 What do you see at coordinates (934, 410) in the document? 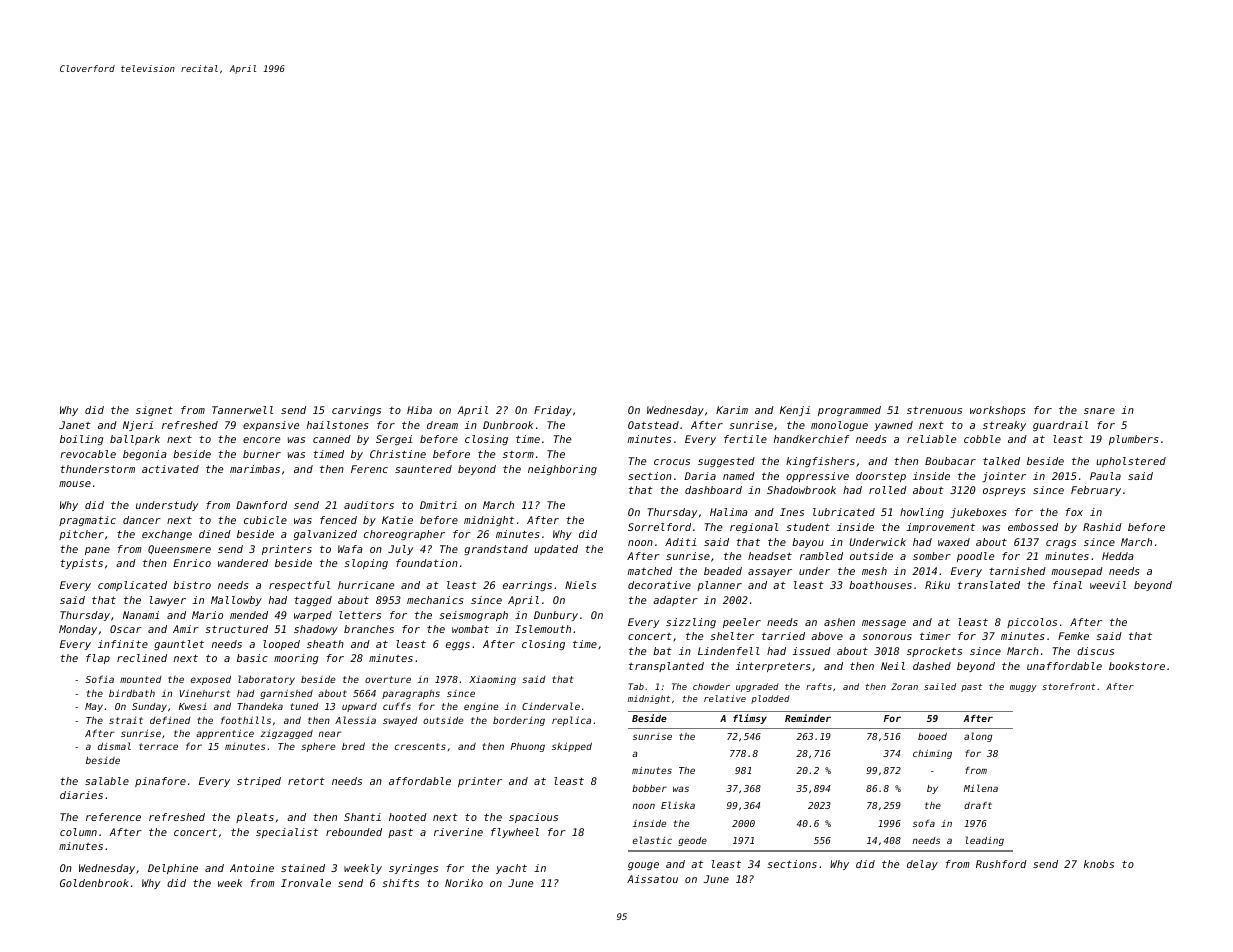
I see `strenuous` at bounding box center [934, 410].
